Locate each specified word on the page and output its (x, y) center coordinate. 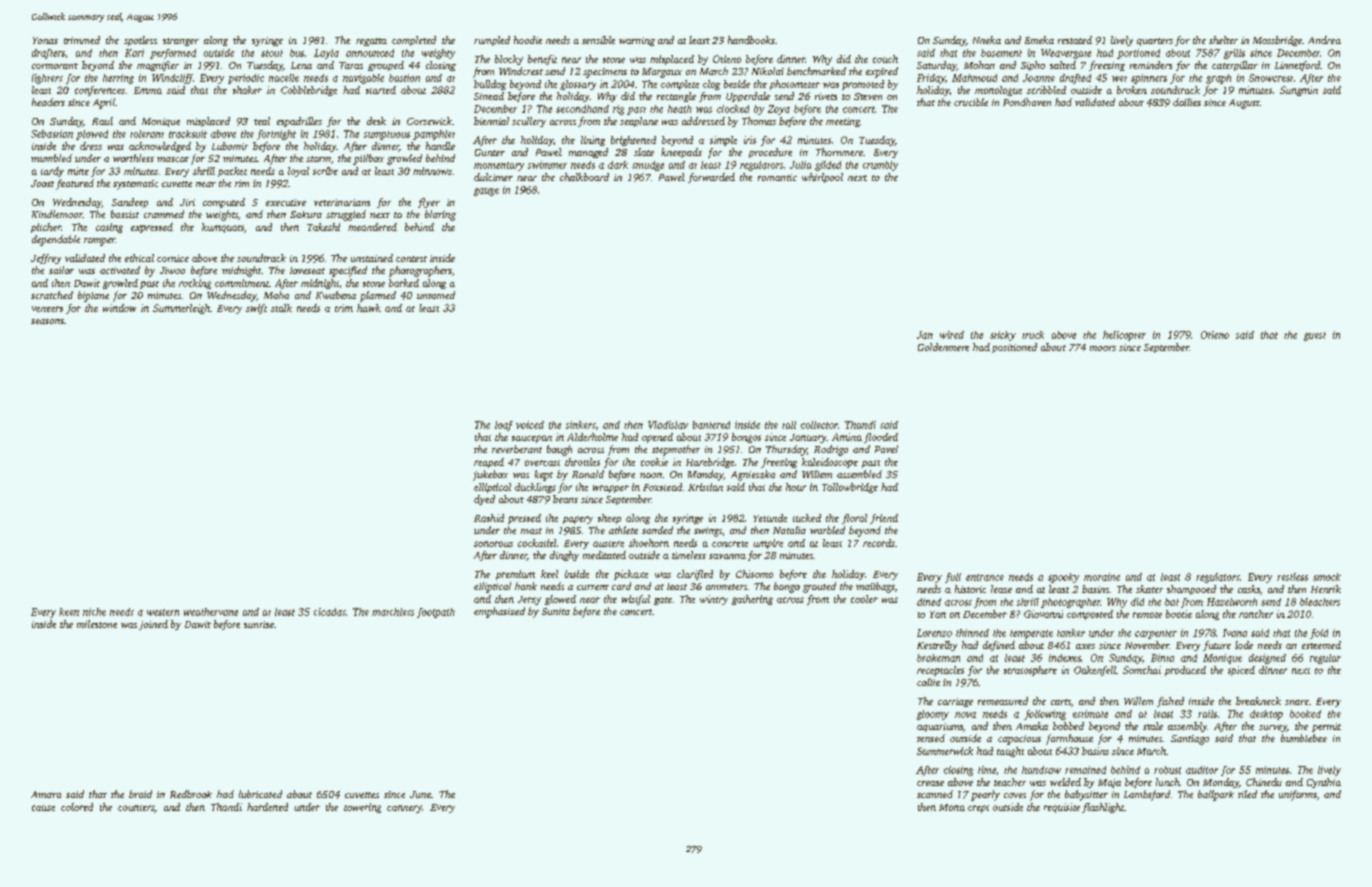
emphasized (499, 612)
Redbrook (191, 794)
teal (262, 121)
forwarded (711, 178)
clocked (733, 109)
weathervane (211, 612)
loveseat (307, 270)
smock (1327, 577)
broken (1132, 90)
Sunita (556, 611)
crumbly (880, 166)
